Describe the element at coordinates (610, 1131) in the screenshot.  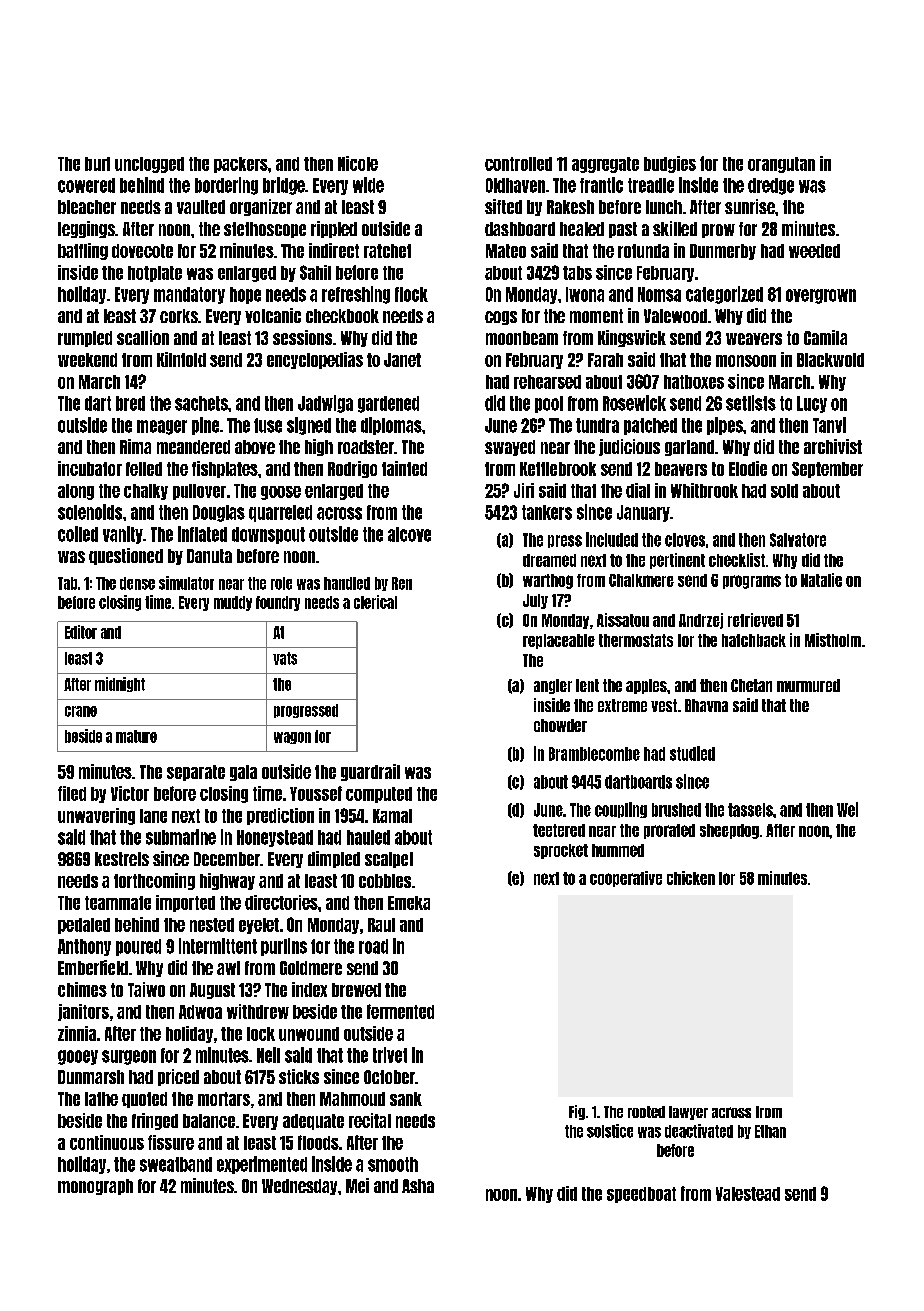
I see `solstice` at that location.
